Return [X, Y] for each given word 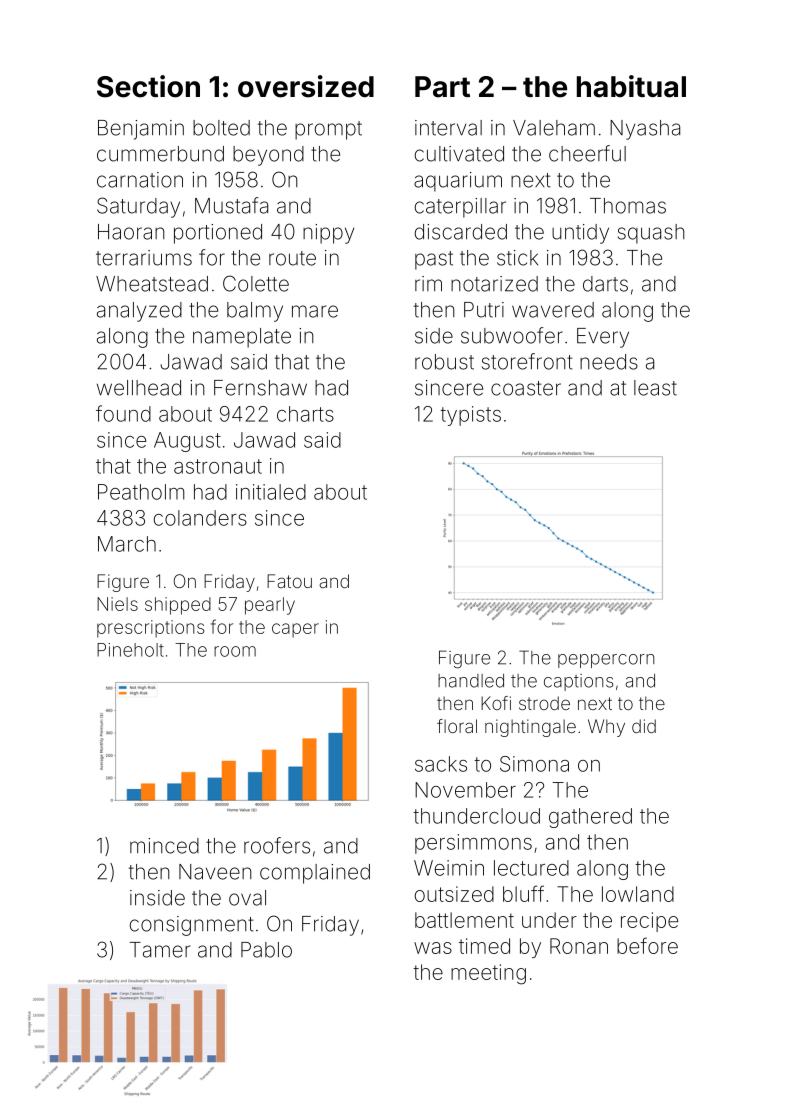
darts [605, 284]
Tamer [160, 950]
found [123, 413]
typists [470, 416]
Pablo [266, 950]
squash [651, 234]
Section [148, 86]
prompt [328, 130]
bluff [523, 893]
